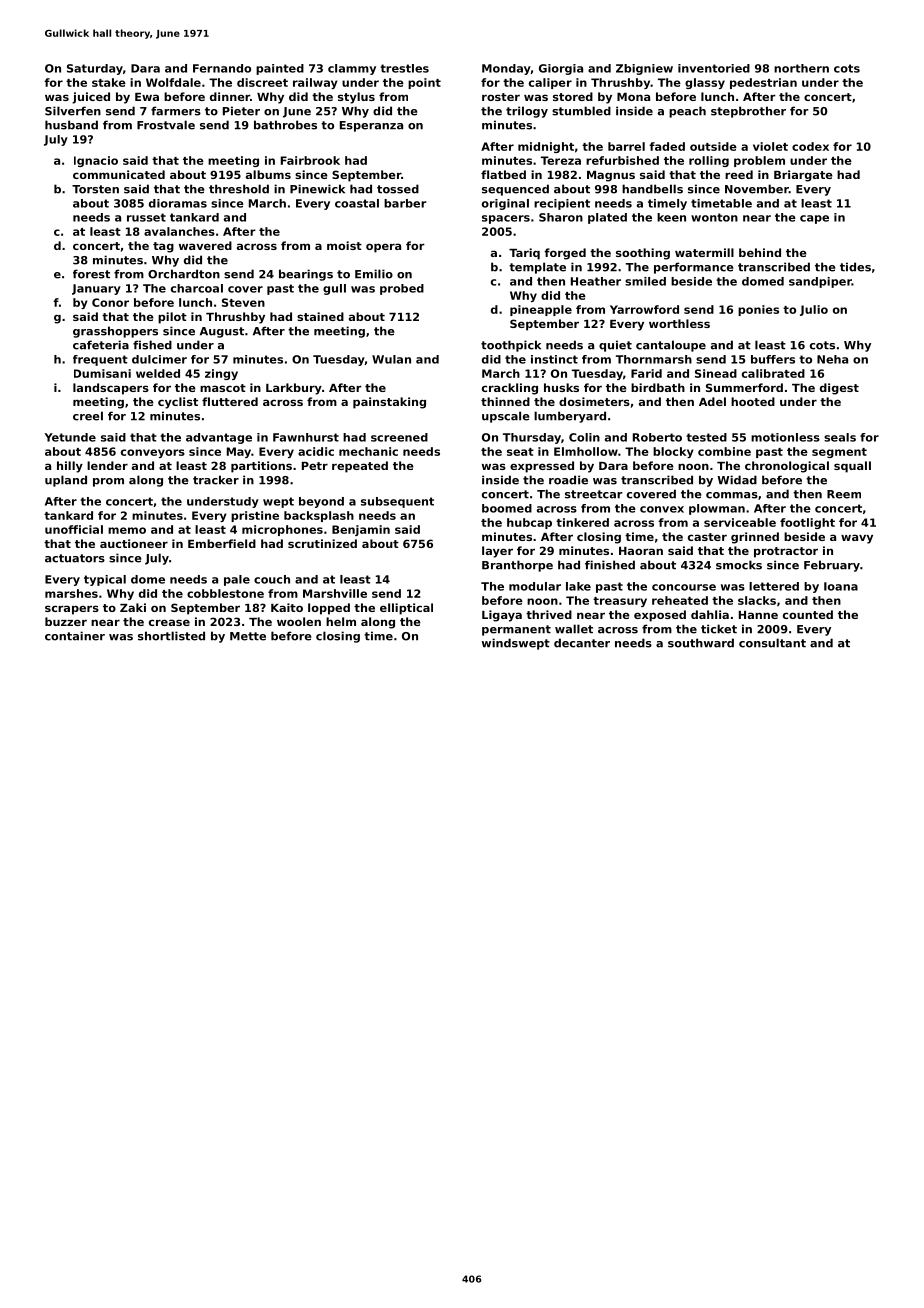  I want to click on lake, so click(578, 586).
